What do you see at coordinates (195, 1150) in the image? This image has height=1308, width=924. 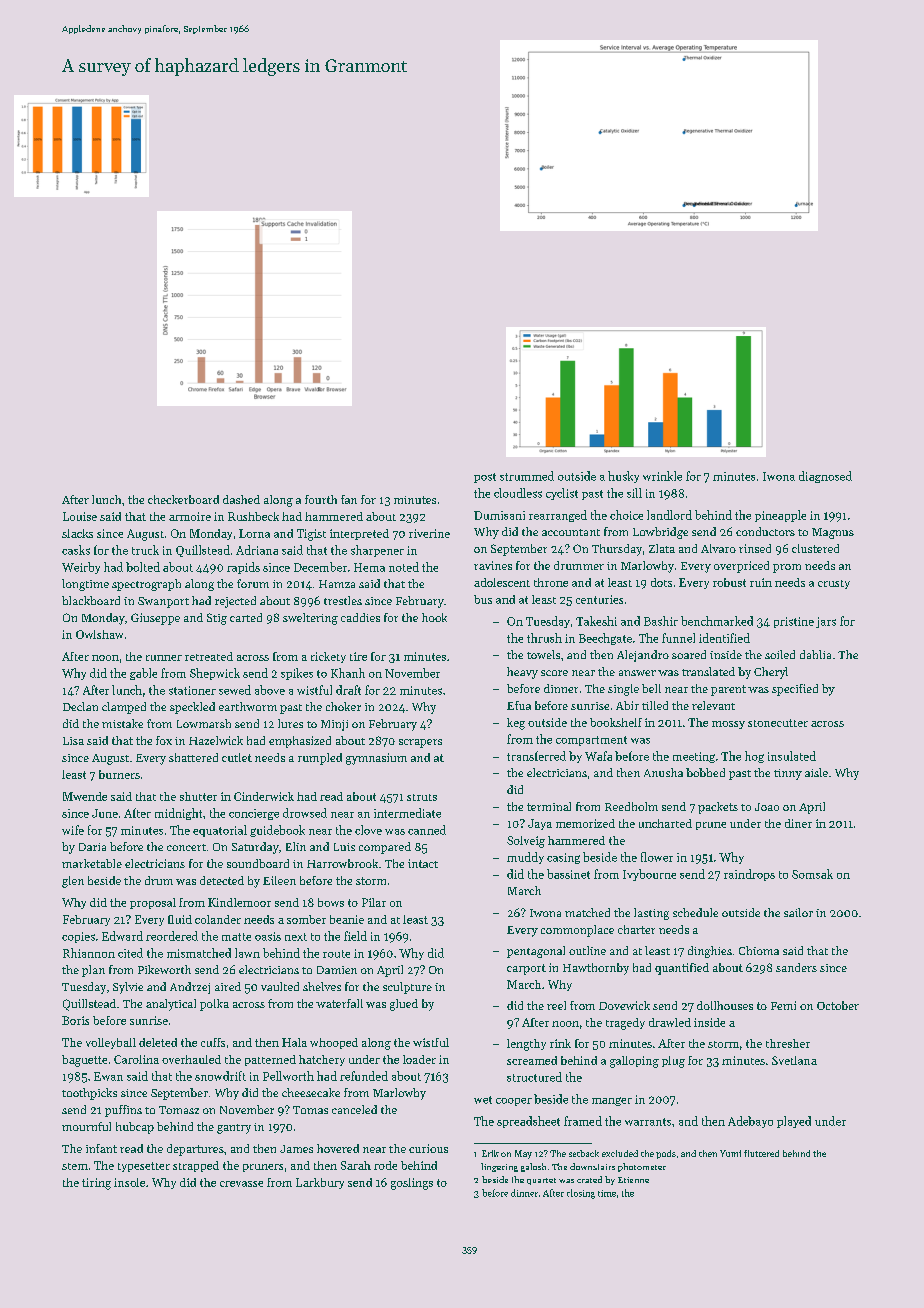 I see `departures` at bounding box center [195, 1150].
